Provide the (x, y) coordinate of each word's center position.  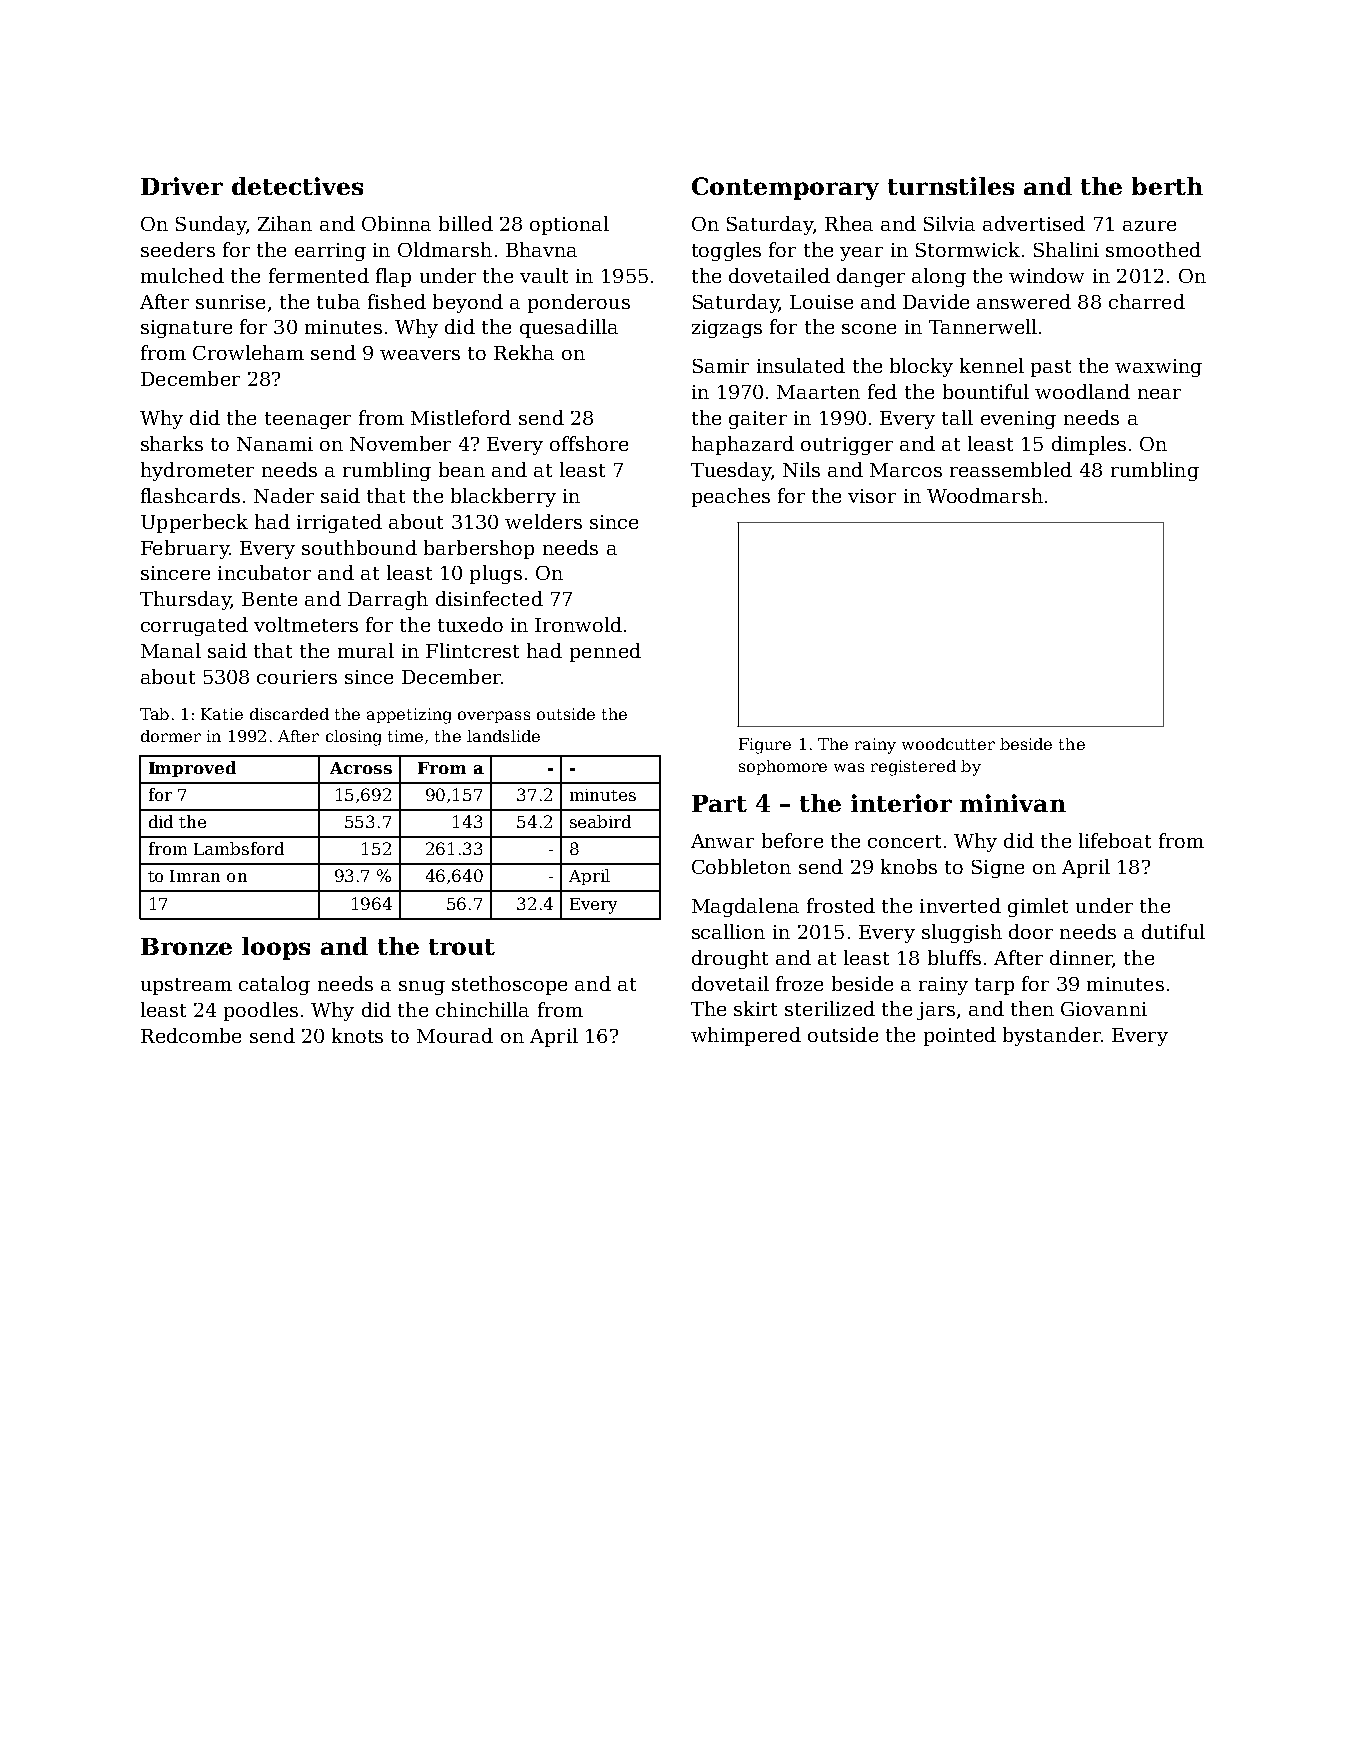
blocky (921, 367)
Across (361, 768)
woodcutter (948, 744)
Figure (765, 746)
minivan (1013, 803)
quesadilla (569, 328)
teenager (308, 420)
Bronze (186, 946)
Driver (182, 186)
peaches (731, 497)
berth (1167, 186)
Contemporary (785, 188)
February (185, 549)
